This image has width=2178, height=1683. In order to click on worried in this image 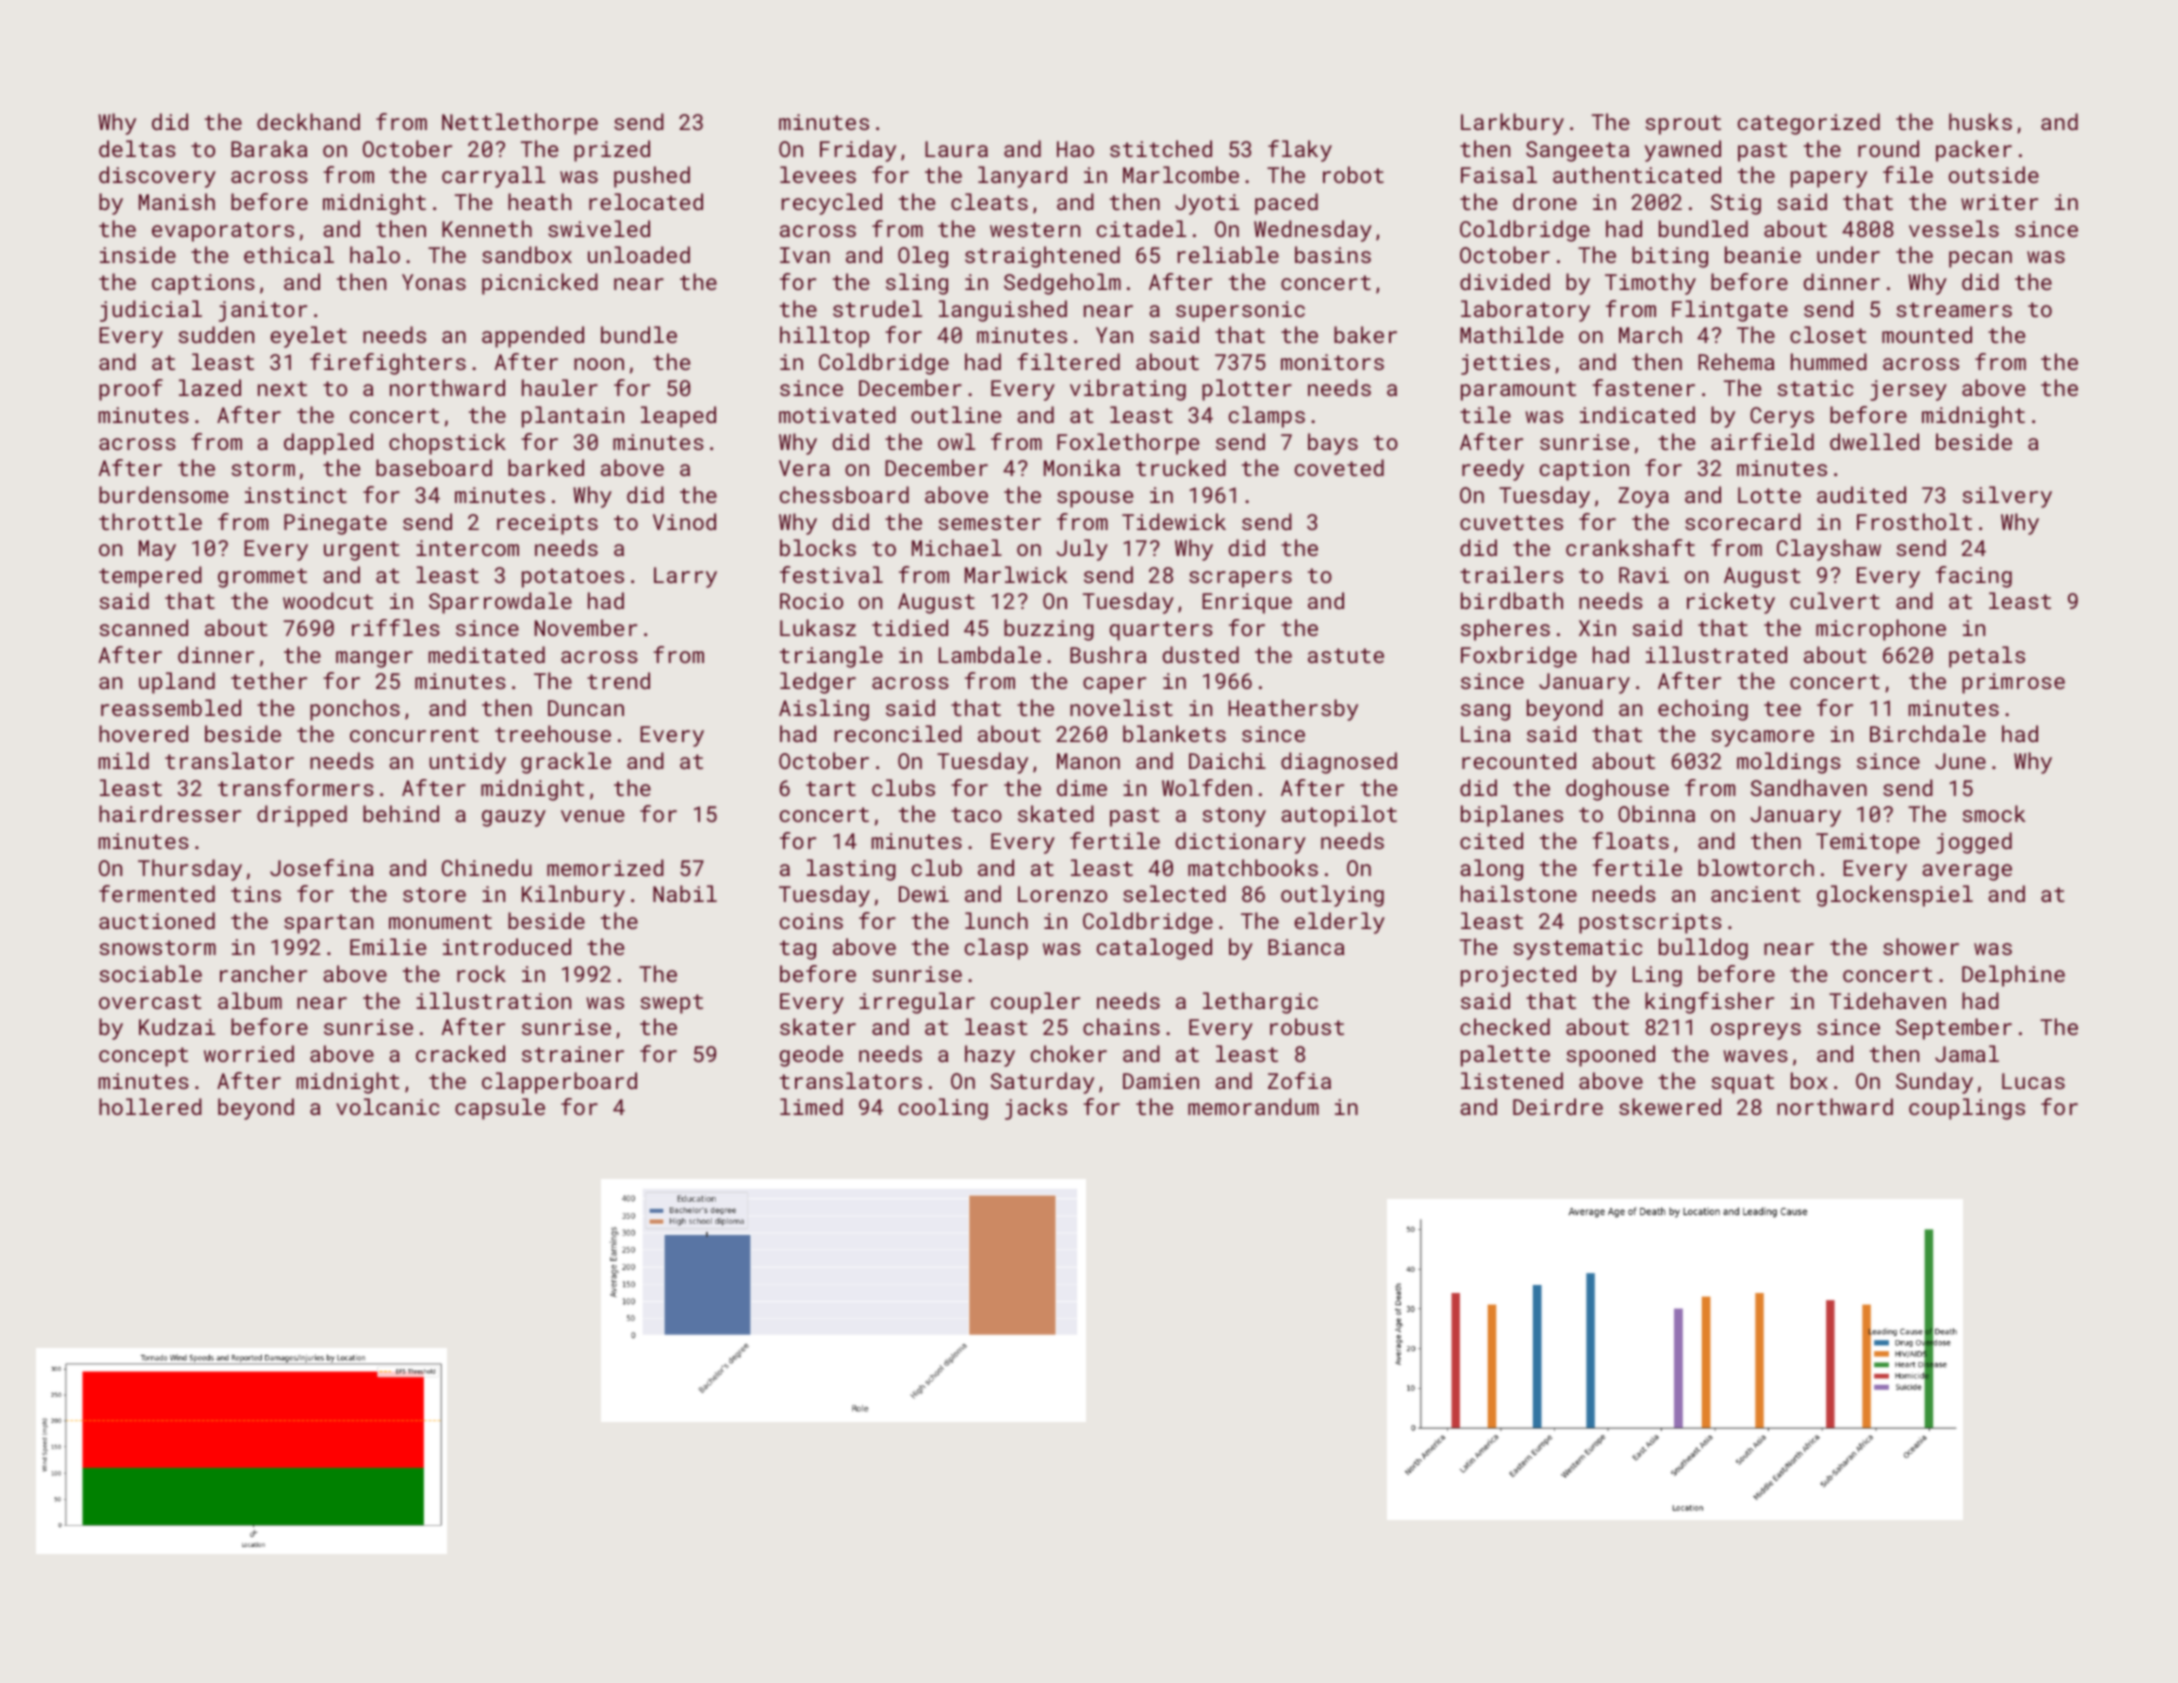, I will do `click(249, 1053)`.
